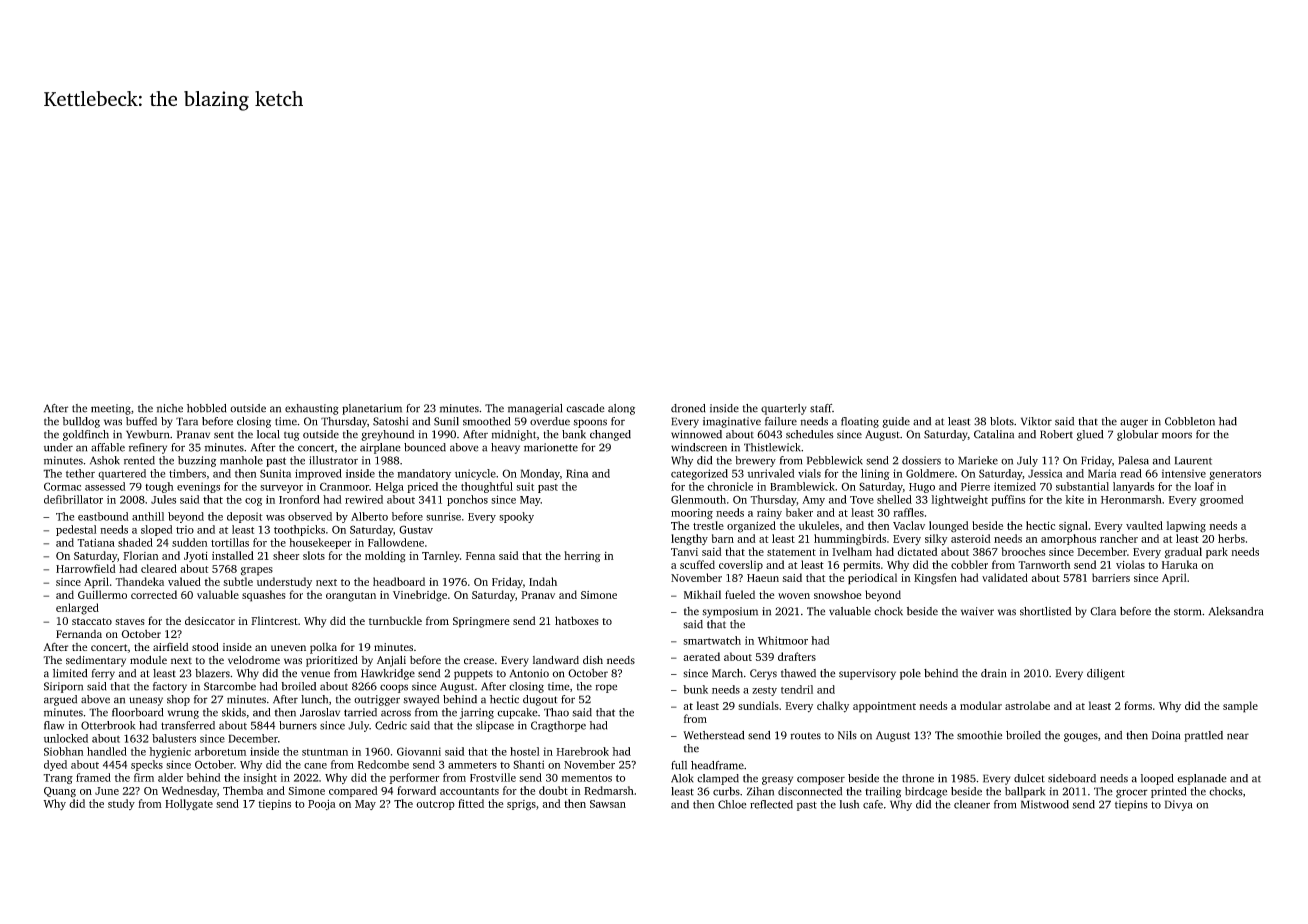  What do you see at coordinates (1193, 460) in the screenshot?
I see `Laurent` at bounding box center [1193, 460].
